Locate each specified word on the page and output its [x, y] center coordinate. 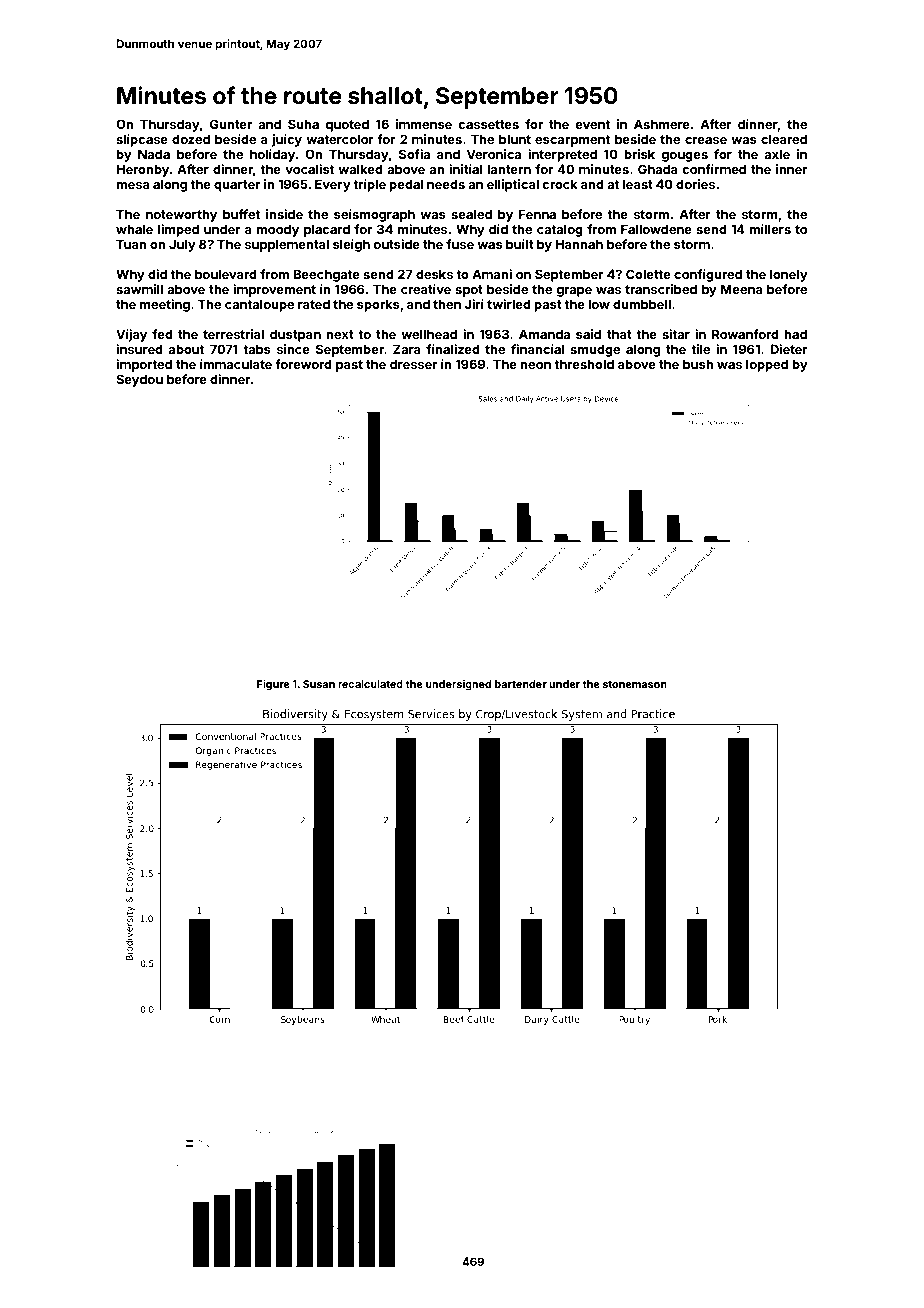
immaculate [236, 364]
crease [706, 140]
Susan [319, 684]
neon [535, 365]
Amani [492, 274]
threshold [584, 364]
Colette [648, 274]
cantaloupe [259, 305]
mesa [133, 185]
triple [369, 185]
